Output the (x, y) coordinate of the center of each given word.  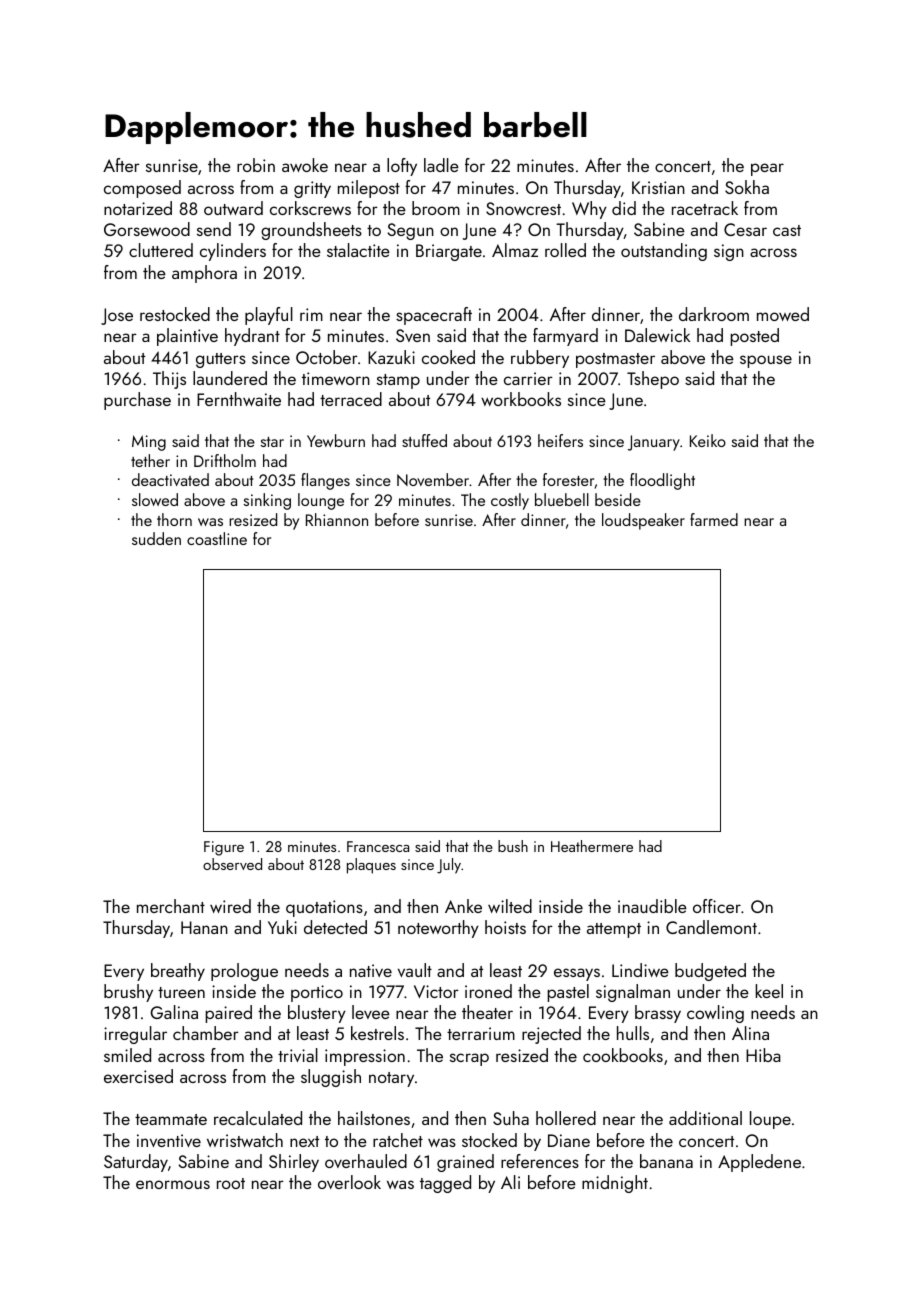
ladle (441, 165)
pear (767, 169)
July (449, 866)
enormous (173, 1184)
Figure (224, 848)
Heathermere (592, 846)
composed (142, 189)
